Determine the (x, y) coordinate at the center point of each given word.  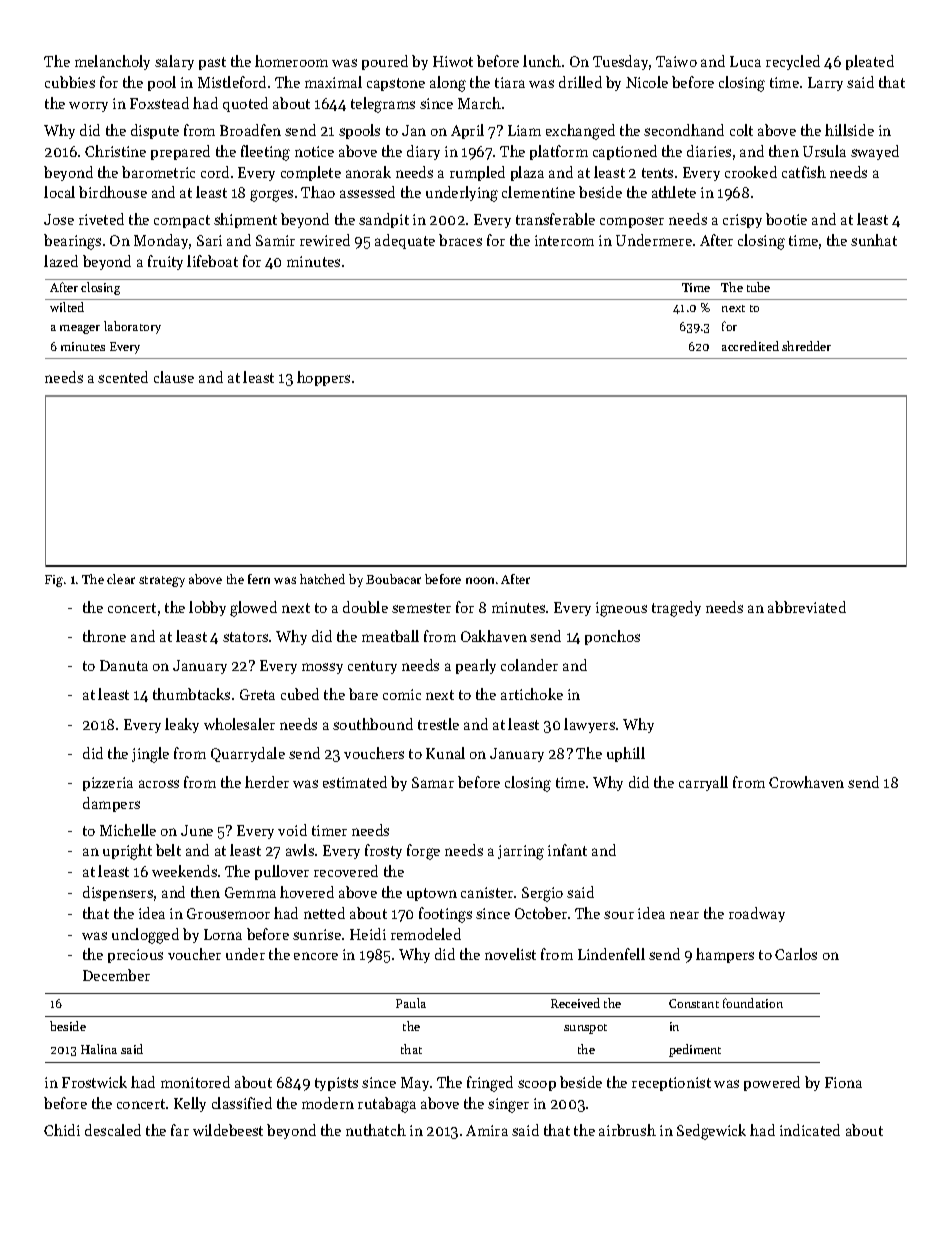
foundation (753, 1003)
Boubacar (393, 579)
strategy (162, 581)
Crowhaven (806, 782)
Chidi (62, 1130)
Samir (275, 240)
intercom (564, 240)
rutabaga (387, 1105)
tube (758, 287)
